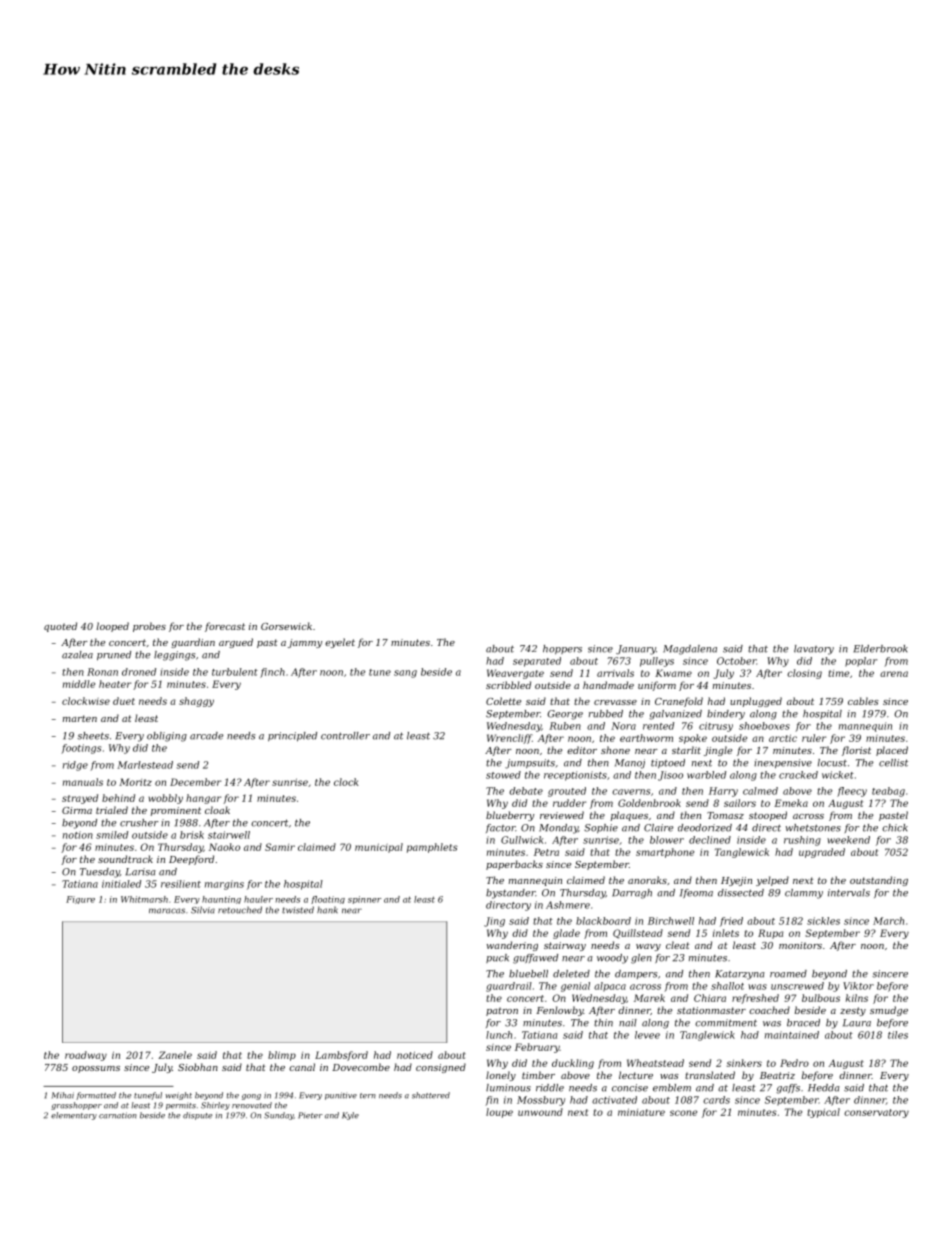 Image resolution: width=952 pixels, height=1233 pixels. I want to click on Magdalena, so click(690, 650).
